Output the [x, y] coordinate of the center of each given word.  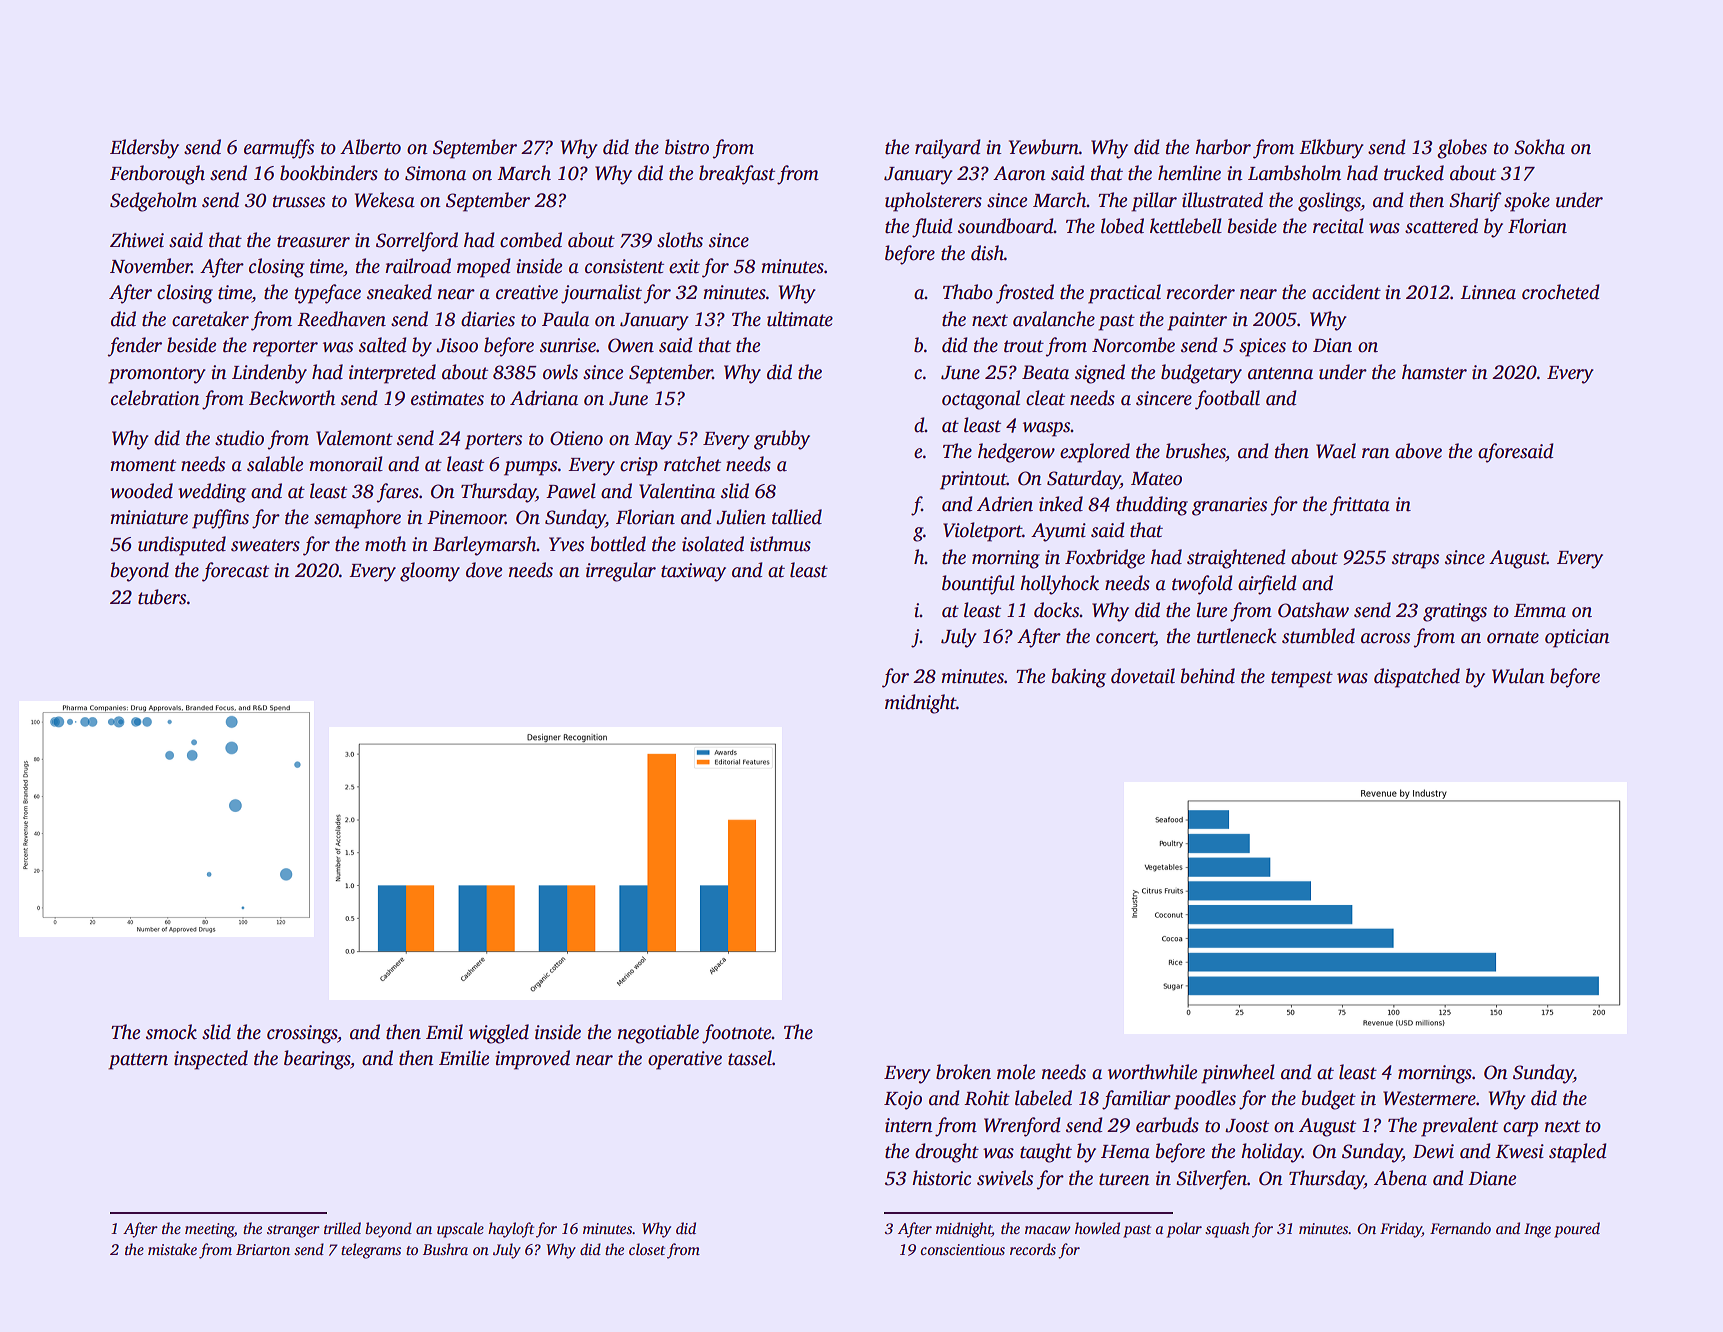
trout [1024, 346]
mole [1016, 1072]
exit [684, 266]
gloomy [430, 572]
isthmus [780, 544]
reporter [285, 348]
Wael [1336, 451]
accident [1346, 292]
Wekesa [385, 200]
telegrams [371, 1251]
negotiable [658, 1034]
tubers [162, 597]
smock [171, 1032]
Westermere [1429, 1098]
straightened [1236, 559]
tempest [1302, 679]
